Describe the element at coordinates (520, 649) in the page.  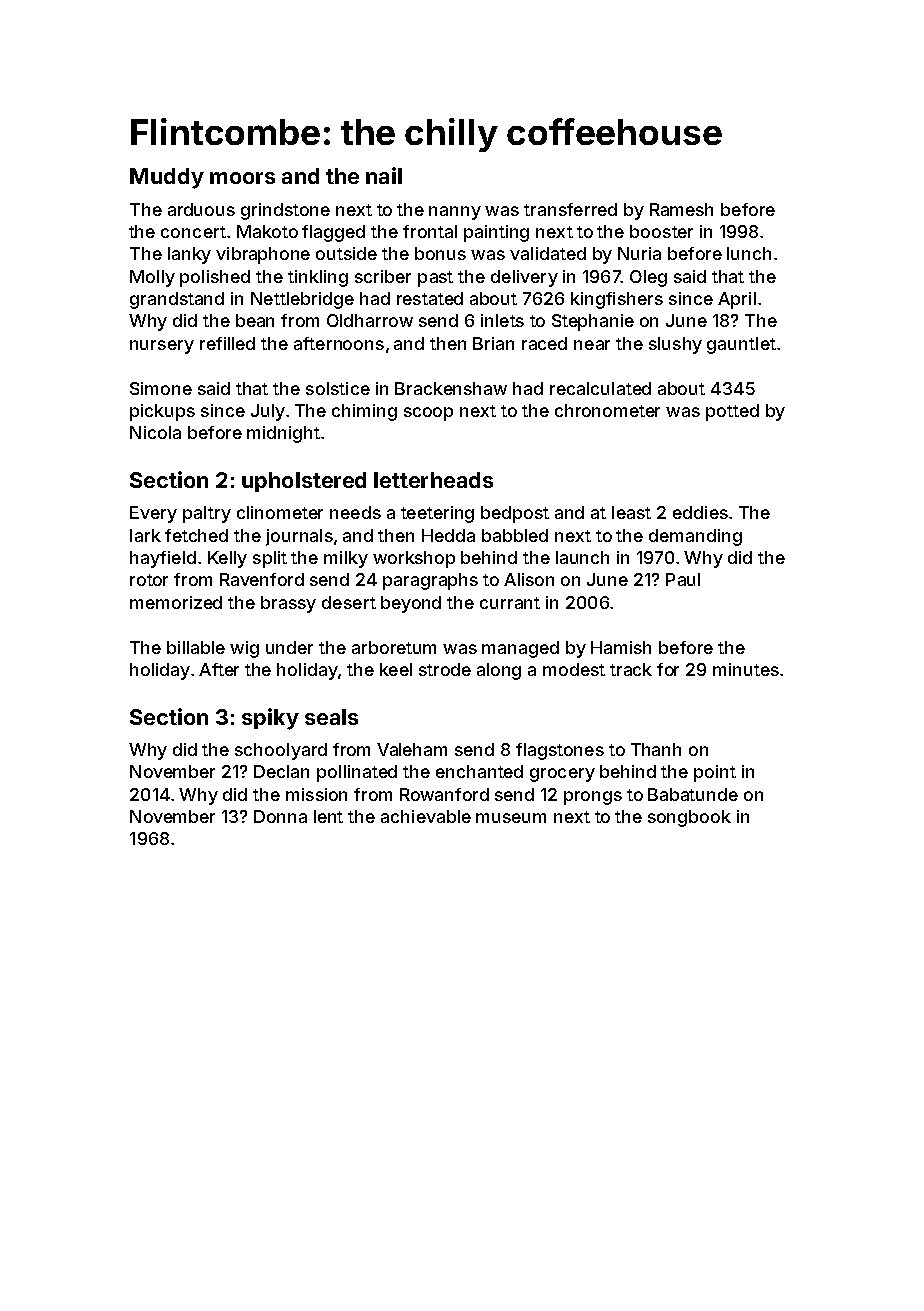
I see `managed` at that location.
